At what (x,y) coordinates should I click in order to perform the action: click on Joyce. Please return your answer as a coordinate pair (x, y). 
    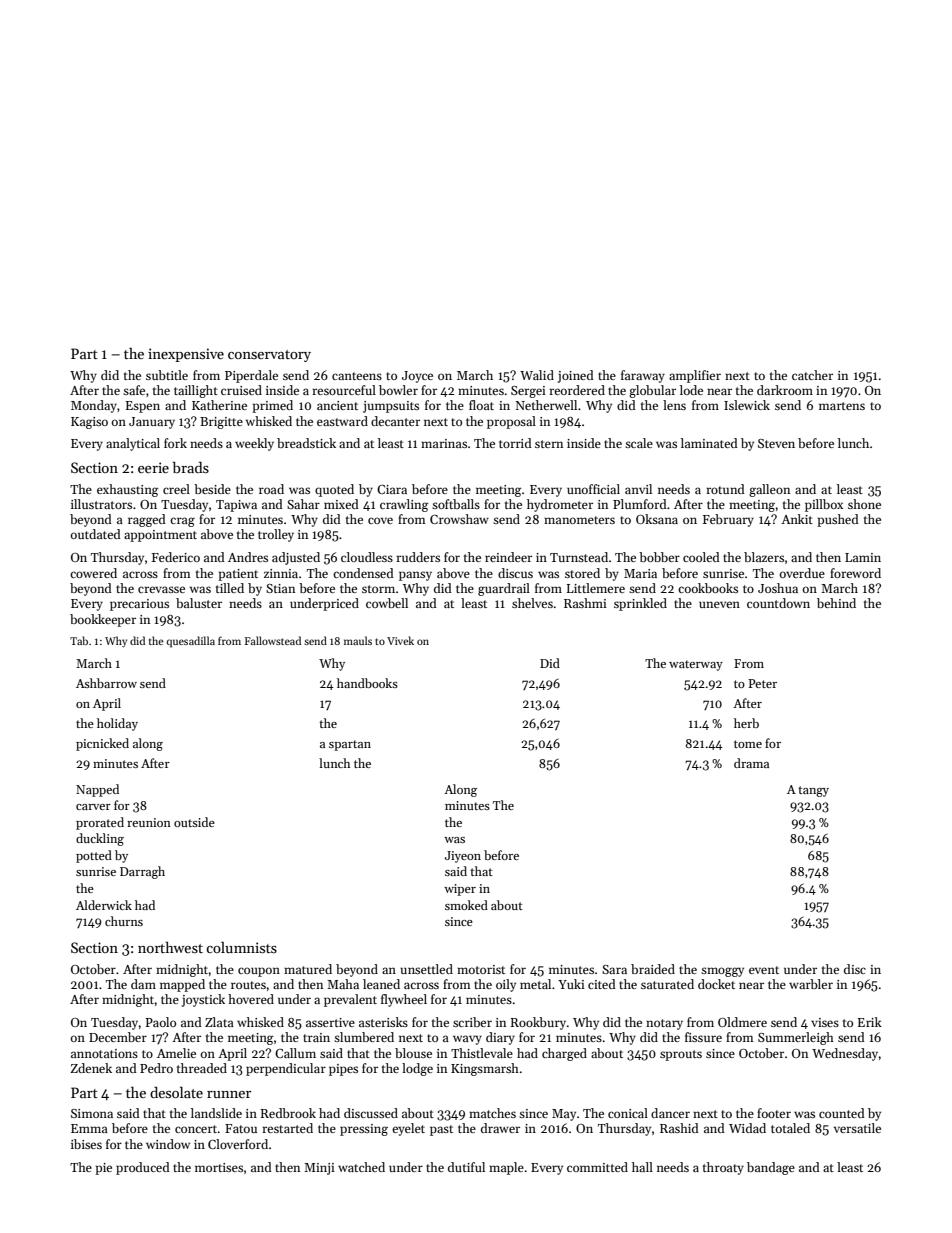
    Looking at the image, I should click on (417, 377).
